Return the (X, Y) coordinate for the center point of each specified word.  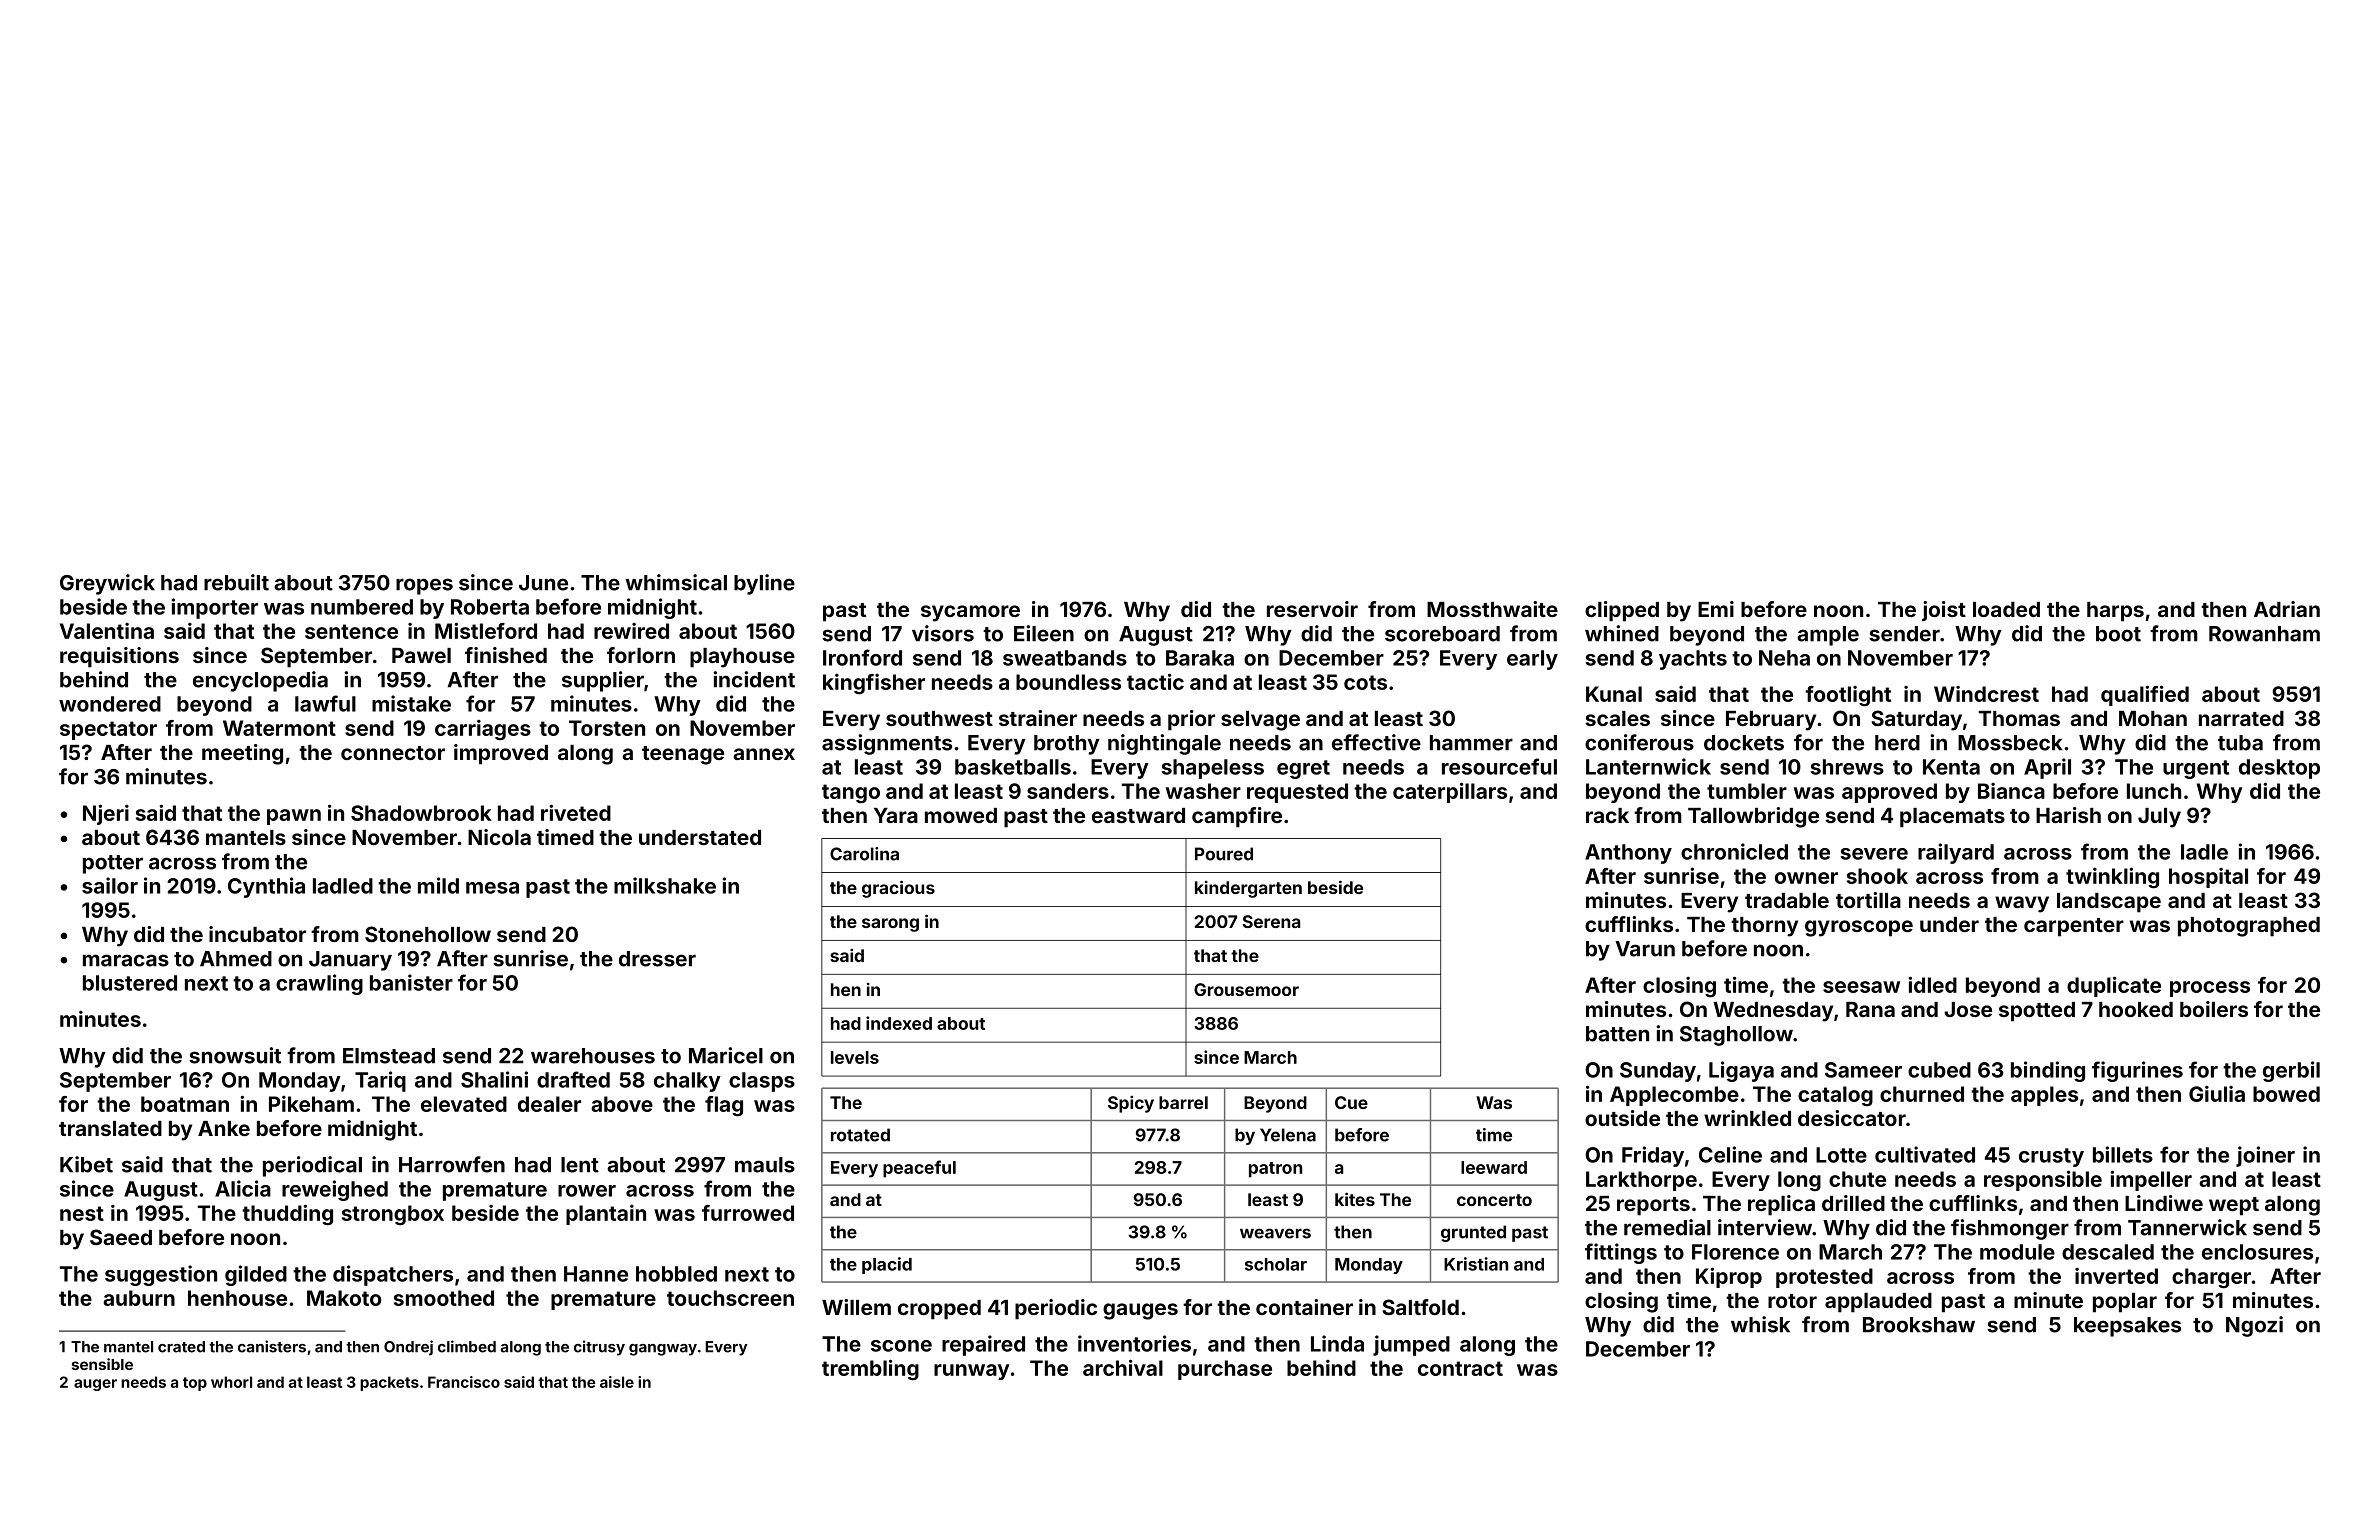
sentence (351, 631)
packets (389, 1383)
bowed (2286, 1094)
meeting (242, 754)
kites (1355, 1199)
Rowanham (2264, 634)
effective (1376, 742)
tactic (1155, 681)
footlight (1848, 696)
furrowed (748, 1213)
